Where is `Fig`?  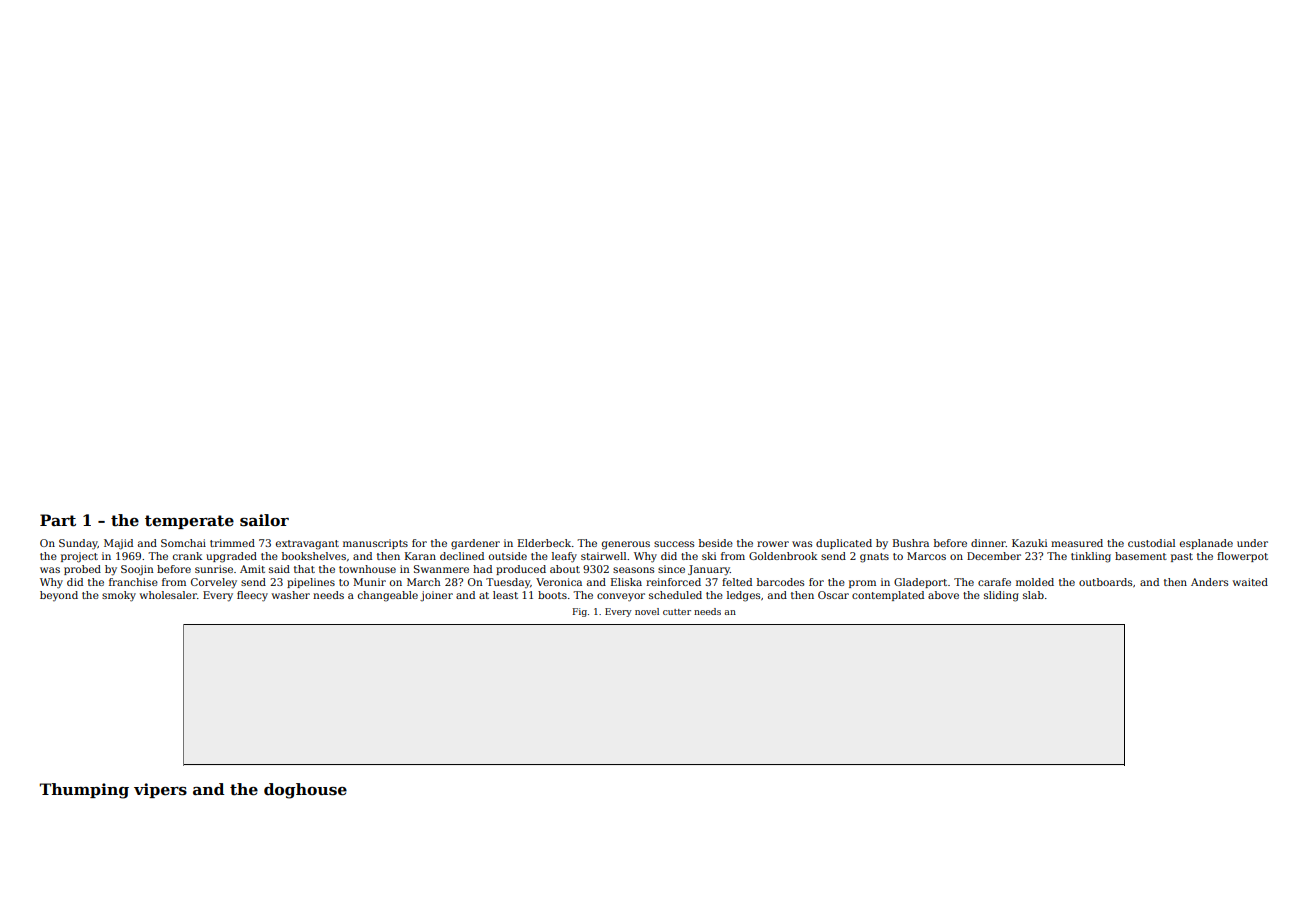
Fig is located at coordinates (580, 612).
